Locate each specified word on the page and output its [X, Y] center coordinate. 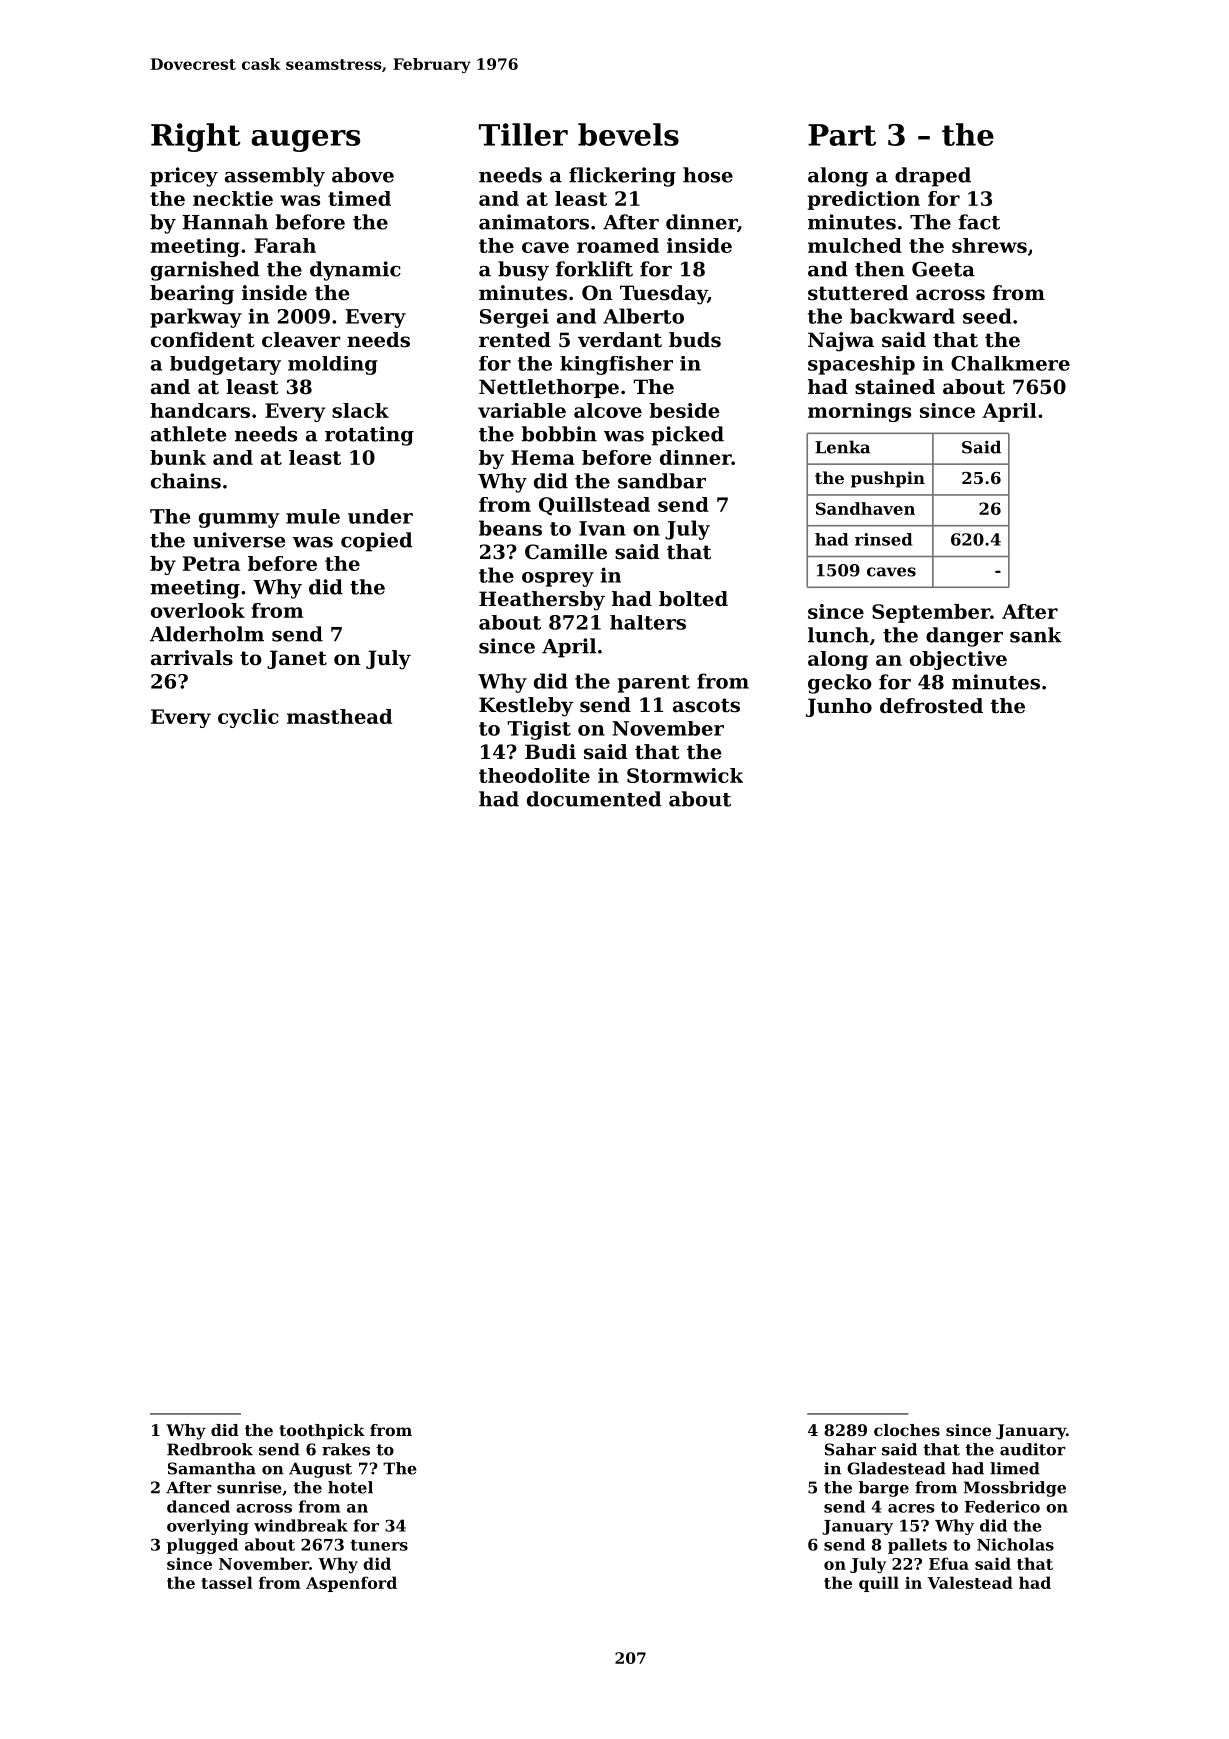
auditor [1033, 1449]
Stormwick [685, 775]
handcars [200, 410]
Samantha [212, 1468]
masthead [339, 716]
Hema [543, 457]
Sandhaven [865, 508]
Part [842, 135]
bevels [628, 134]
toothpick [322, 1432]
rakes [346, 1449]
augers [305, 141]
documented [594, 799]
